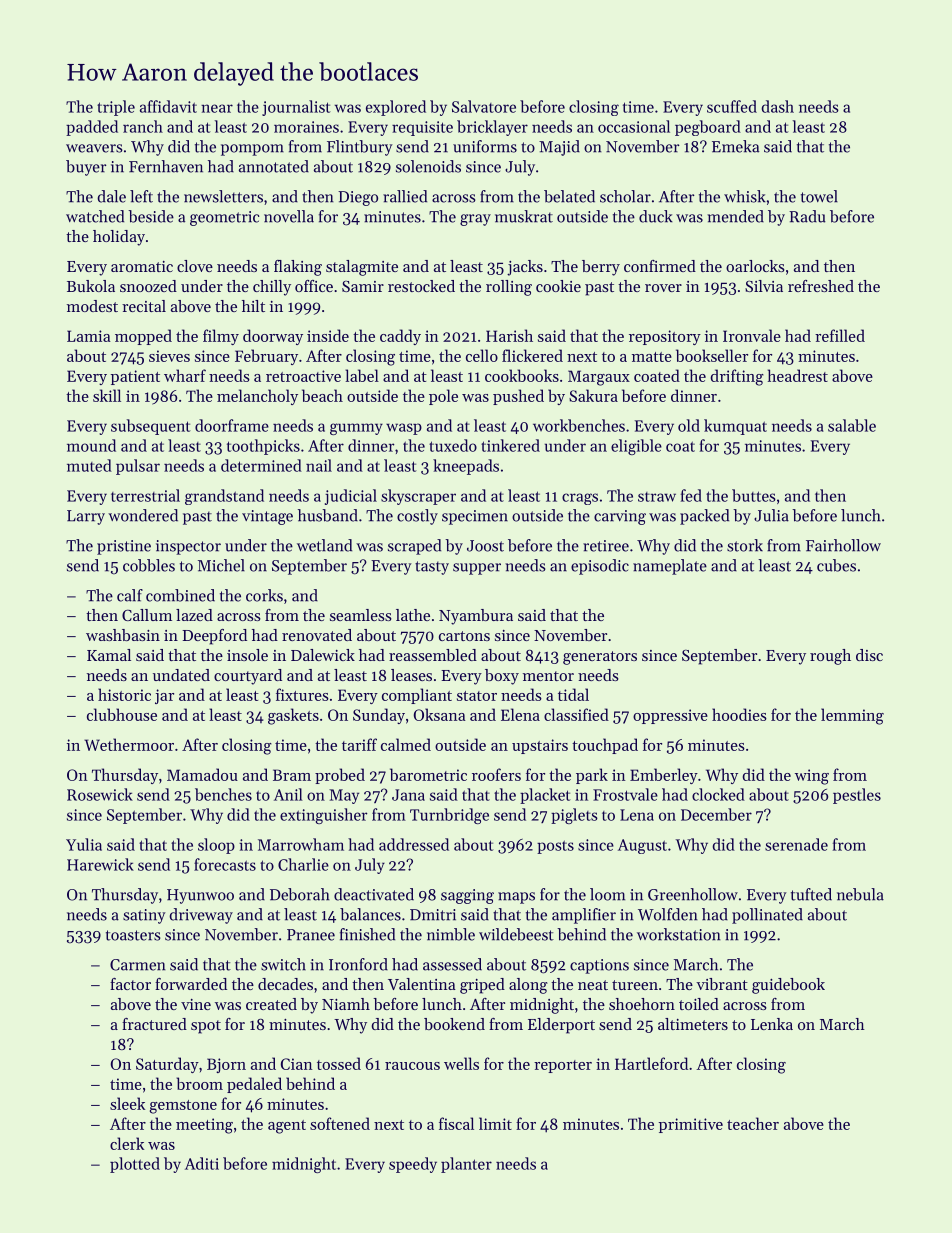  What do you see at coordinates (287, 1127) in the document?
I see `agent` at bounding box center [287, 1127].
